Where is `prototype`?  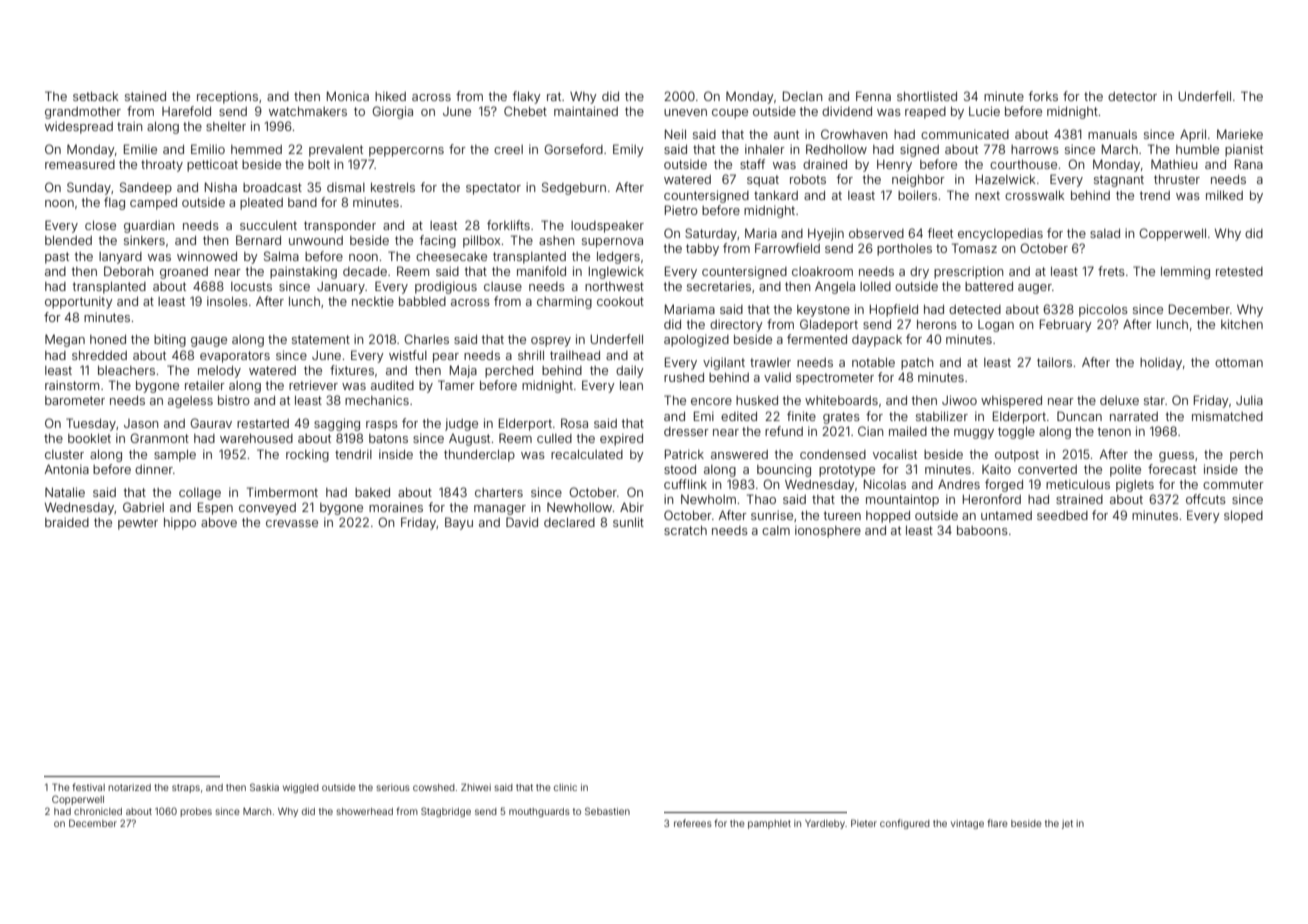
prototype is located at coordinates (847, 471).
